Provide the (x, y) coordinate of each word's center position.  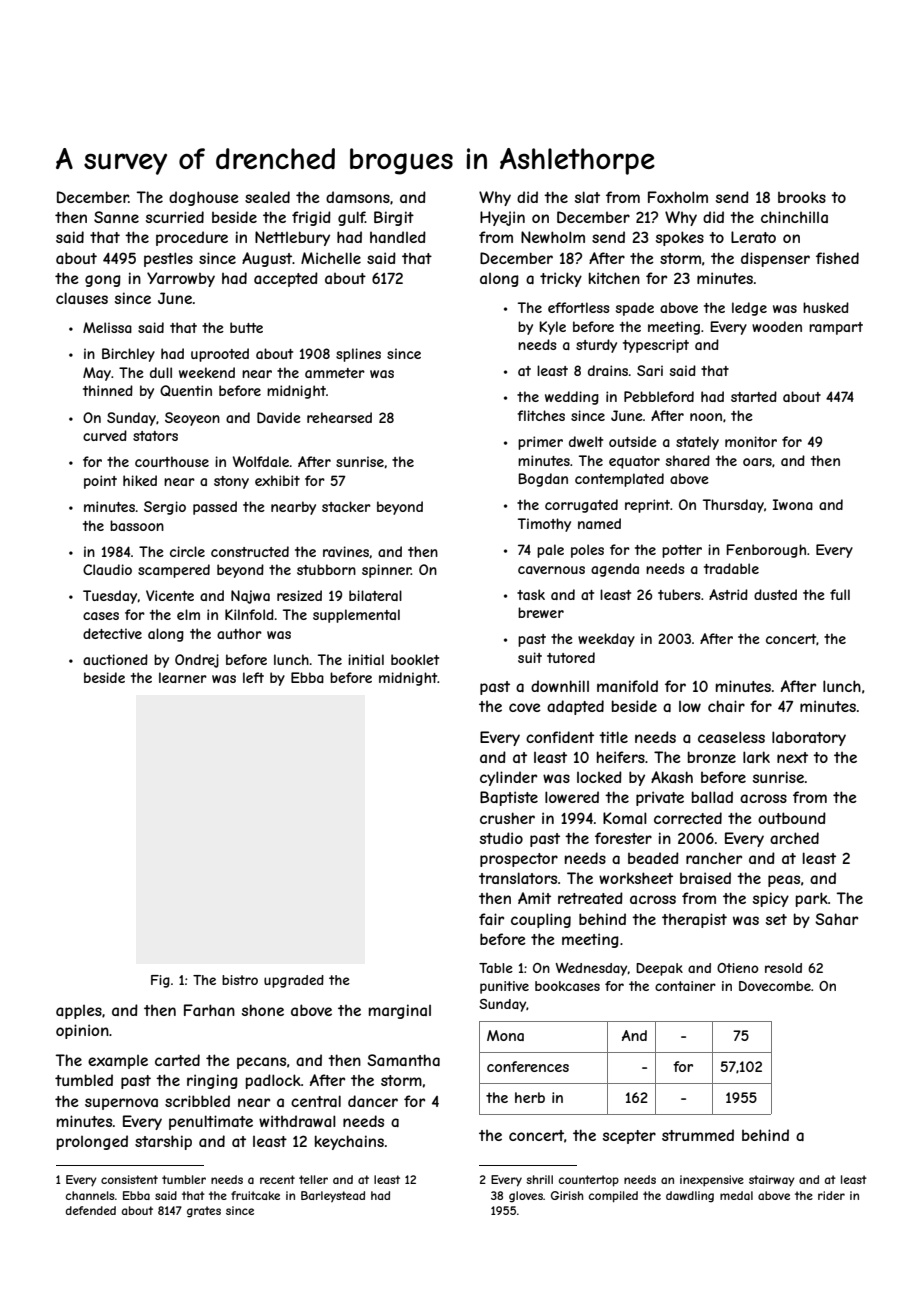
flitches (541, 415)
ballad (712, 797)
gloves (526, 1197)
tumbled (84, 1080)
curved (105, 435)
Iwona (793, 504)
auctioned (115, 659)
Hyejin (502, 218)
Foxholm (678, 197)
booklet (415, 659)
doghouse (204, 198)
